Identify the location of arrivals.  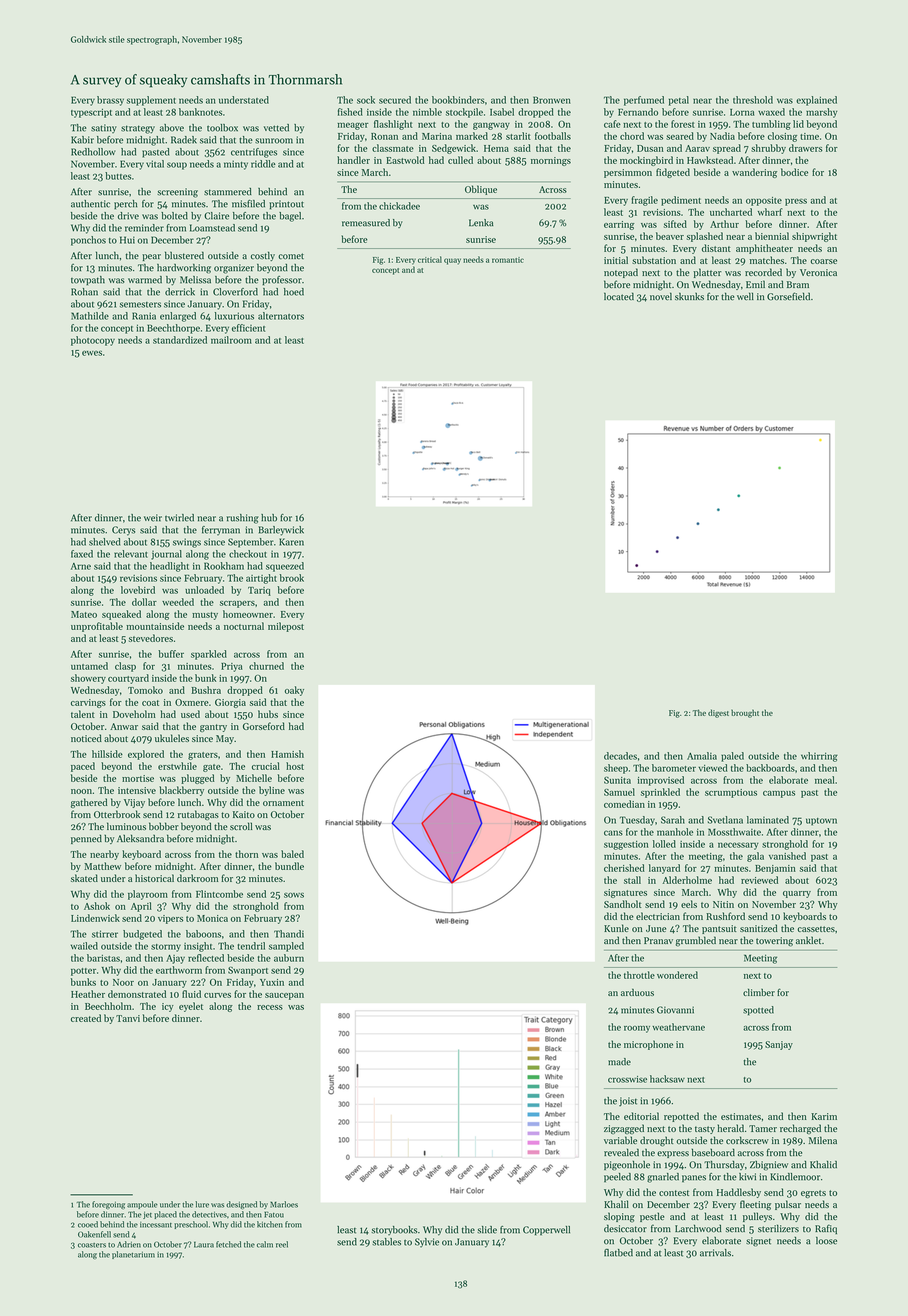
(715, 1253).
